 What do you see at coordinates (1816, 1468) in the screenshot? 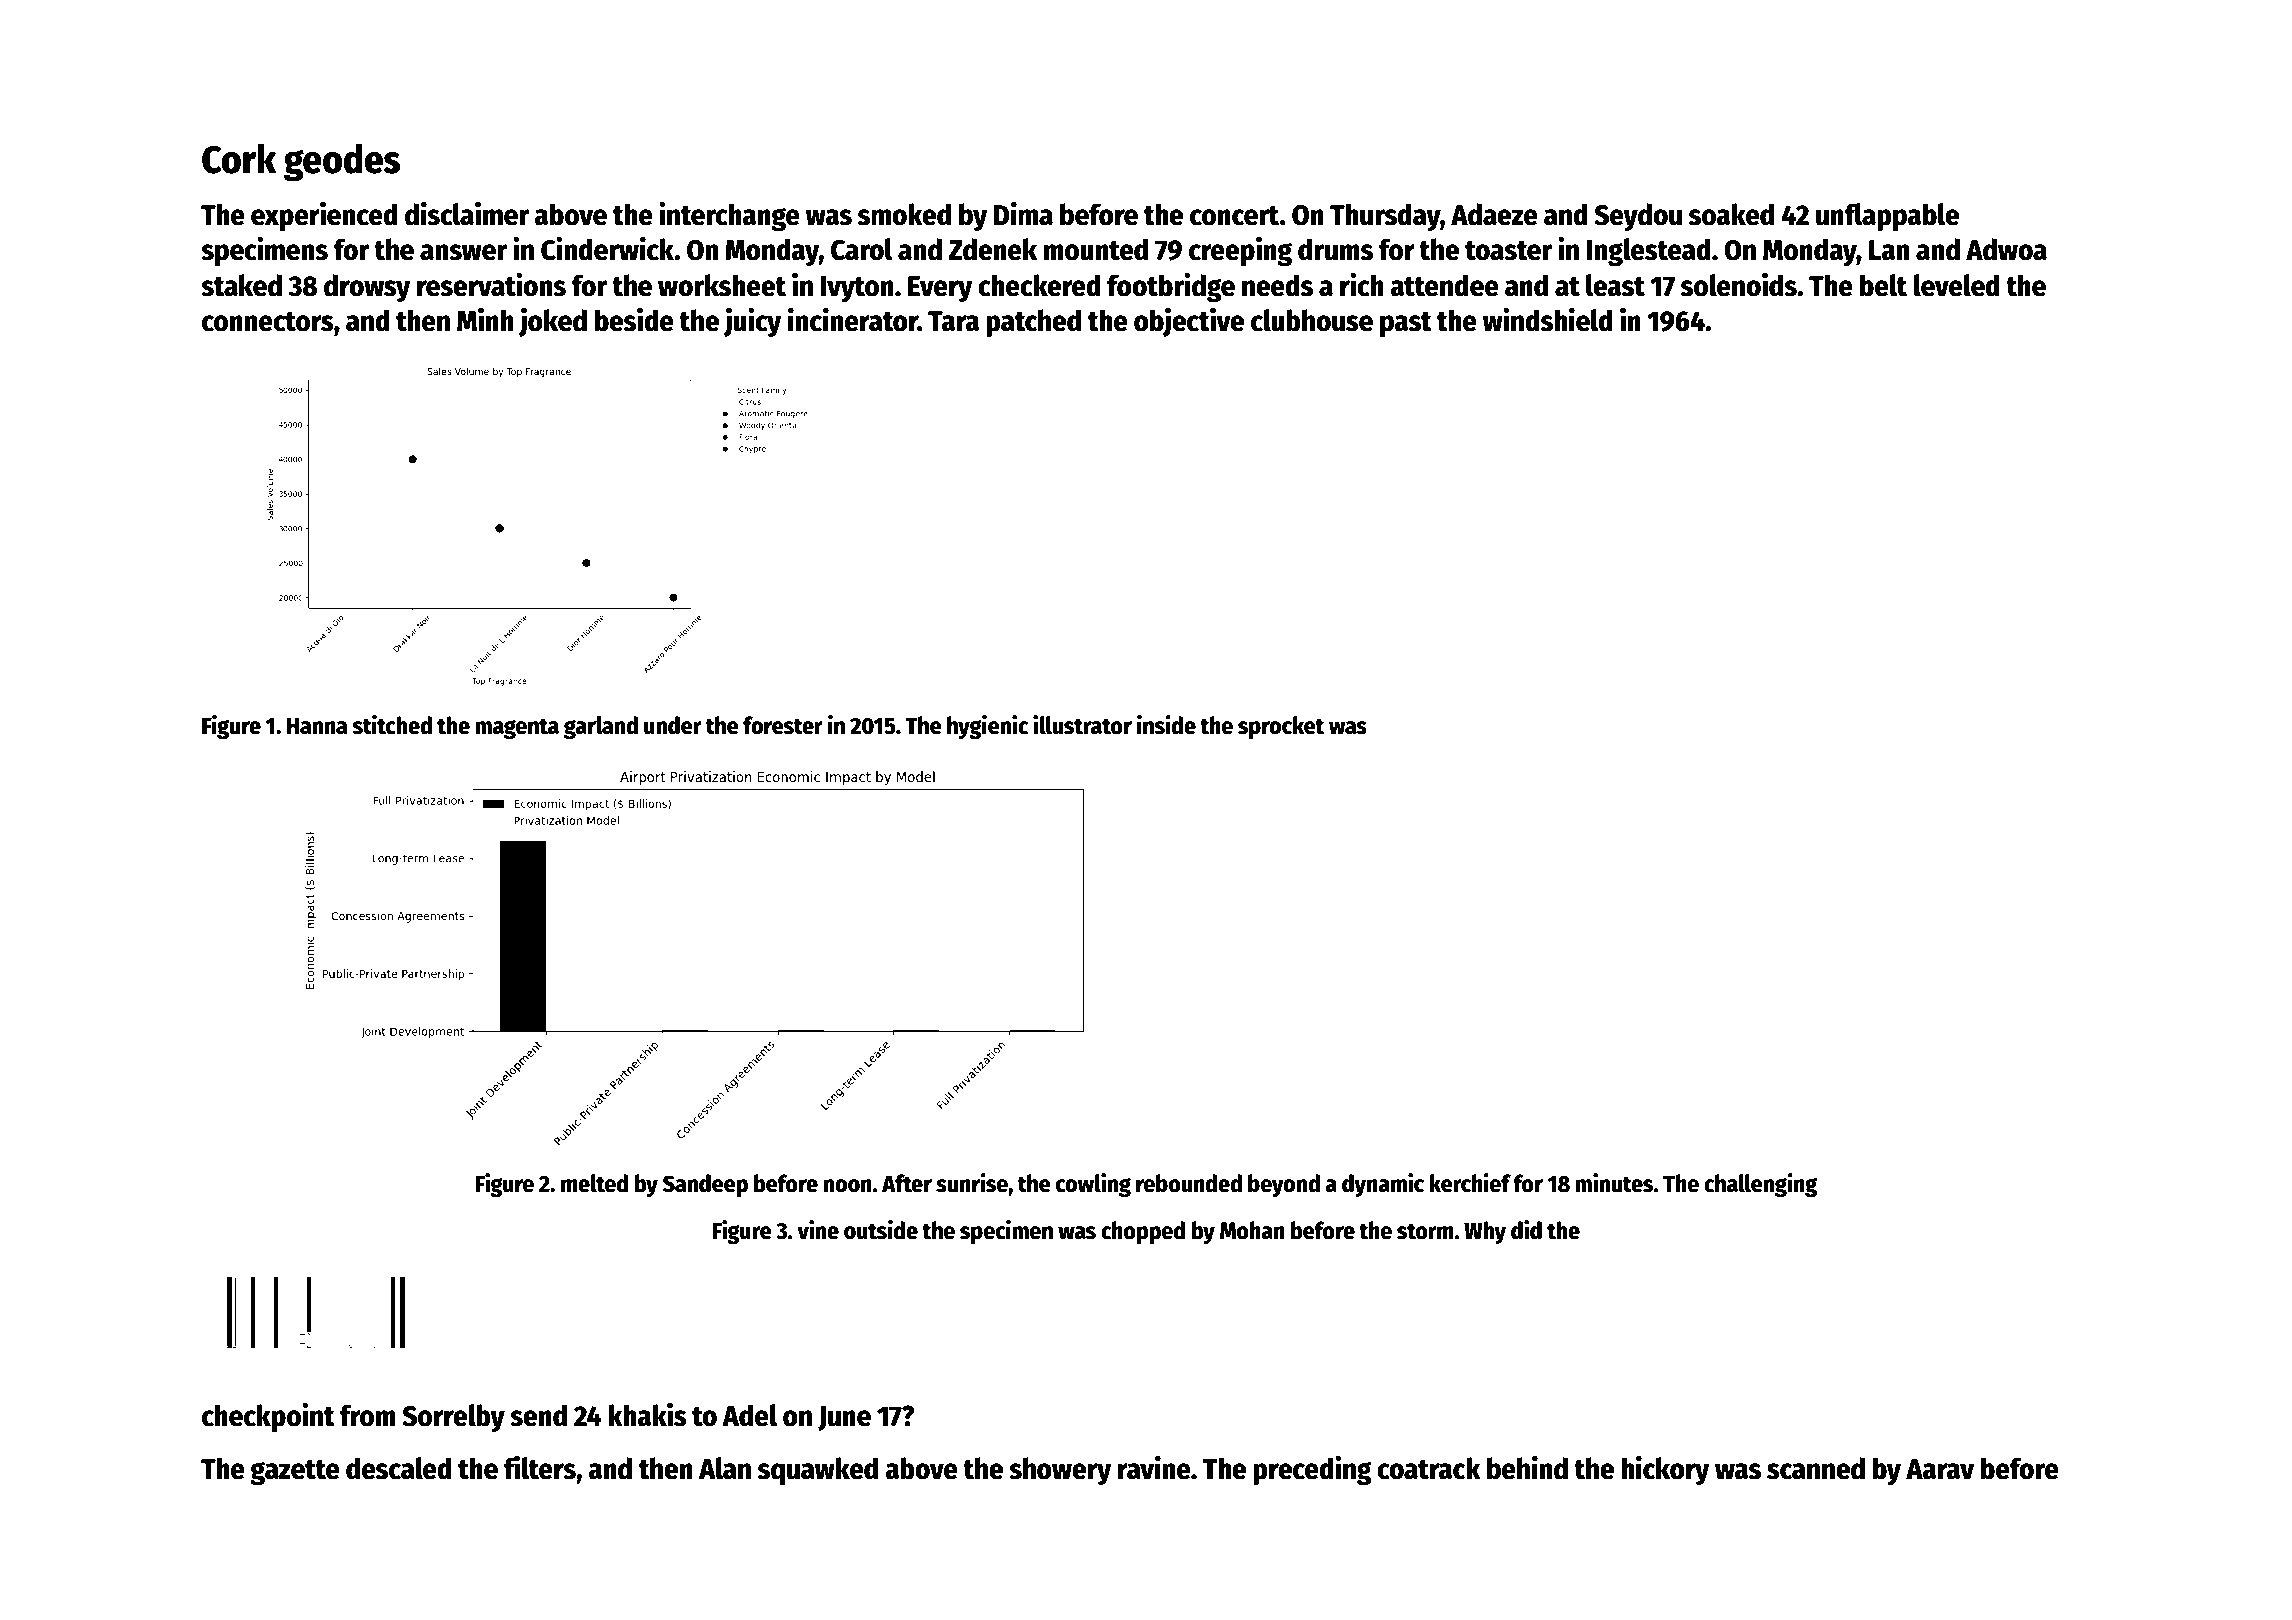
I see `scanned` at bounding box center [1816, 1468].
